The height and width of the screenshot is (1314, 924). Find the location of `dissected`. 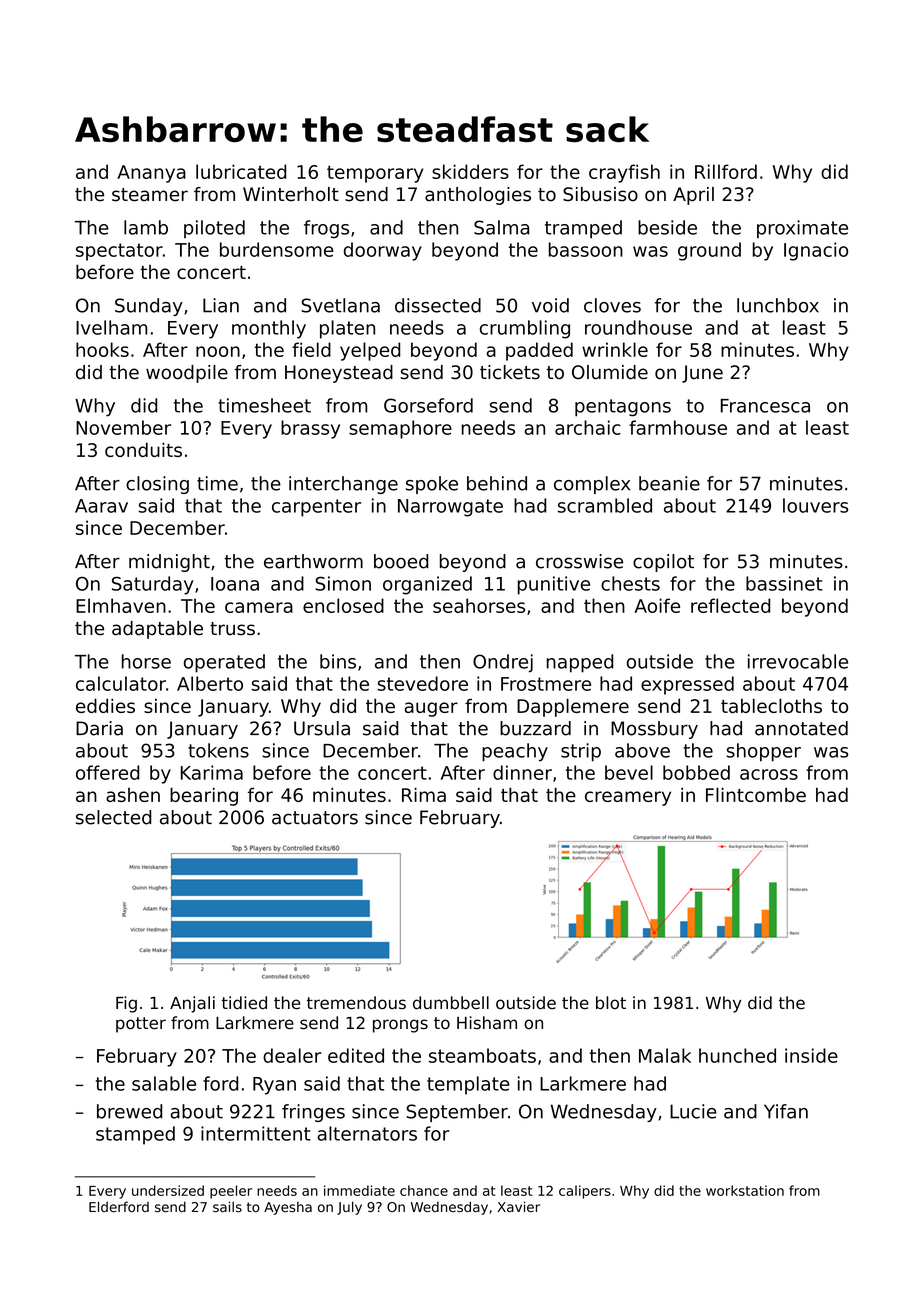

dissected is located at coordinates (438, 305).
